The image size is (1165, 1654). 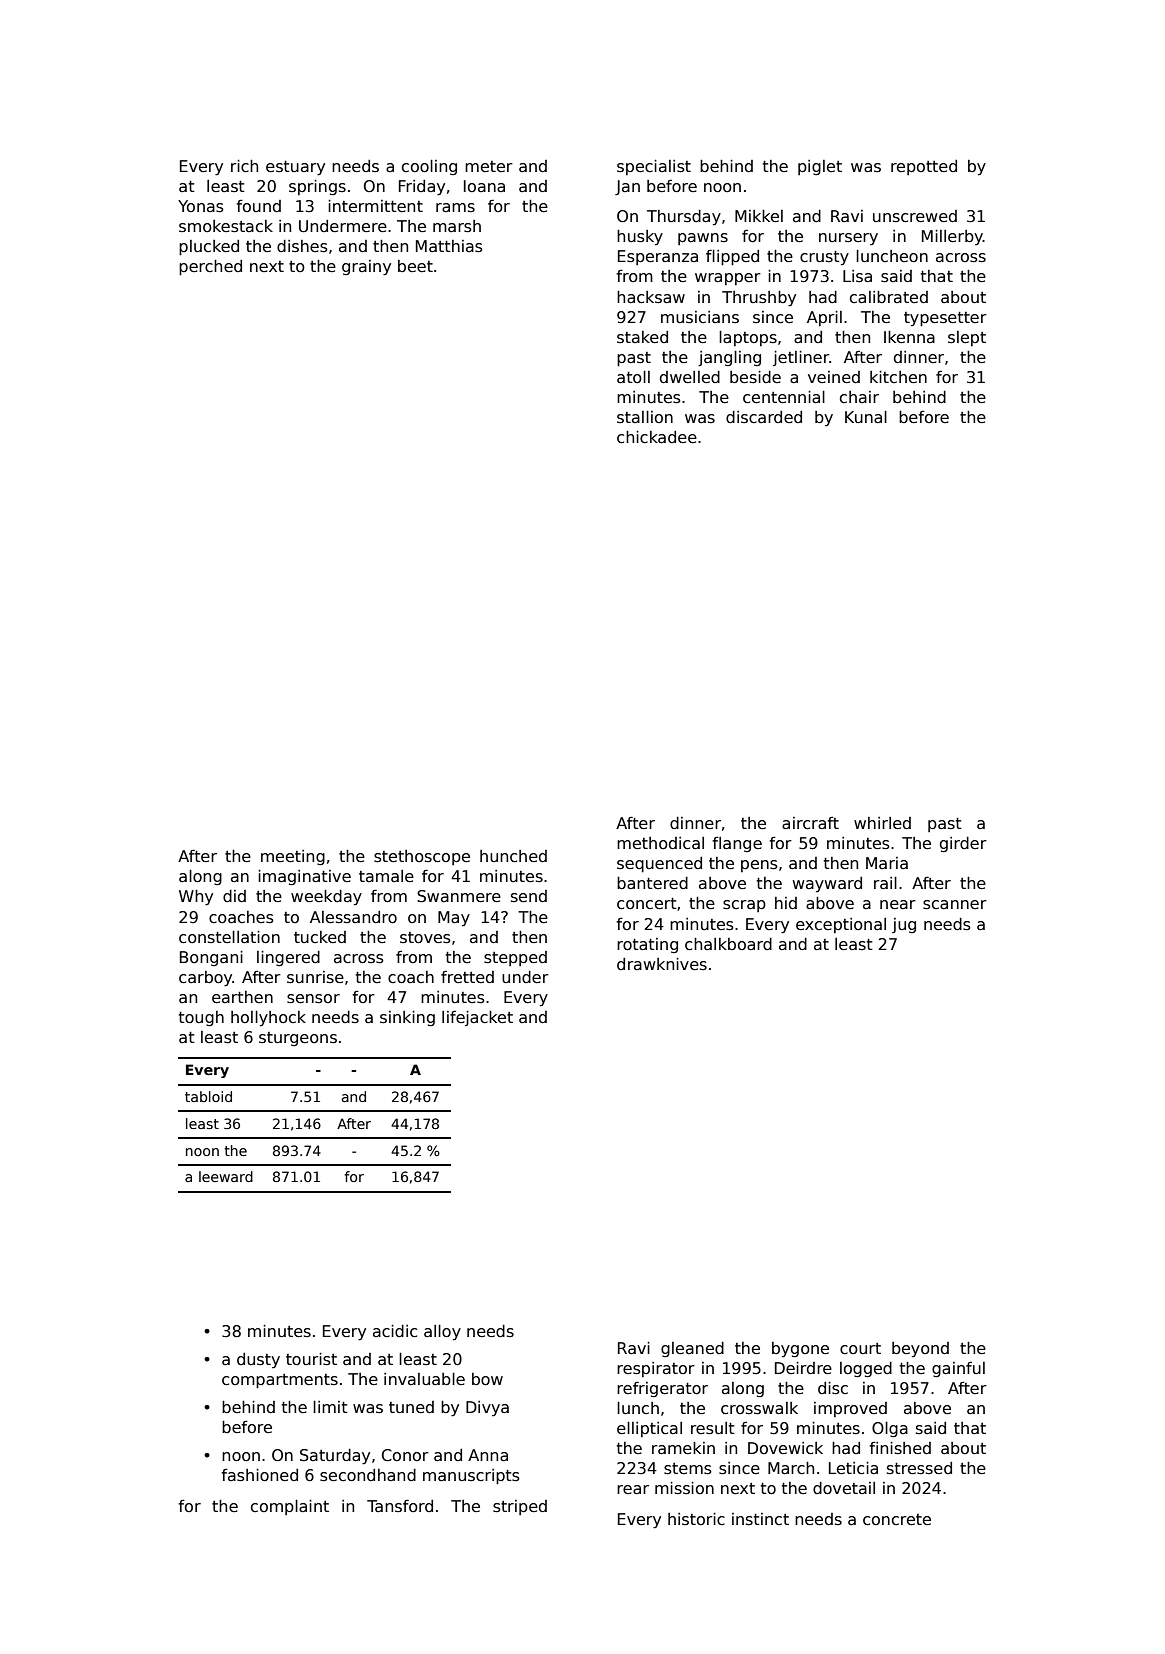 What do you see at coordinates (657, 437) in the image?
I see `chickadee` at bounding box center [657, 437].
